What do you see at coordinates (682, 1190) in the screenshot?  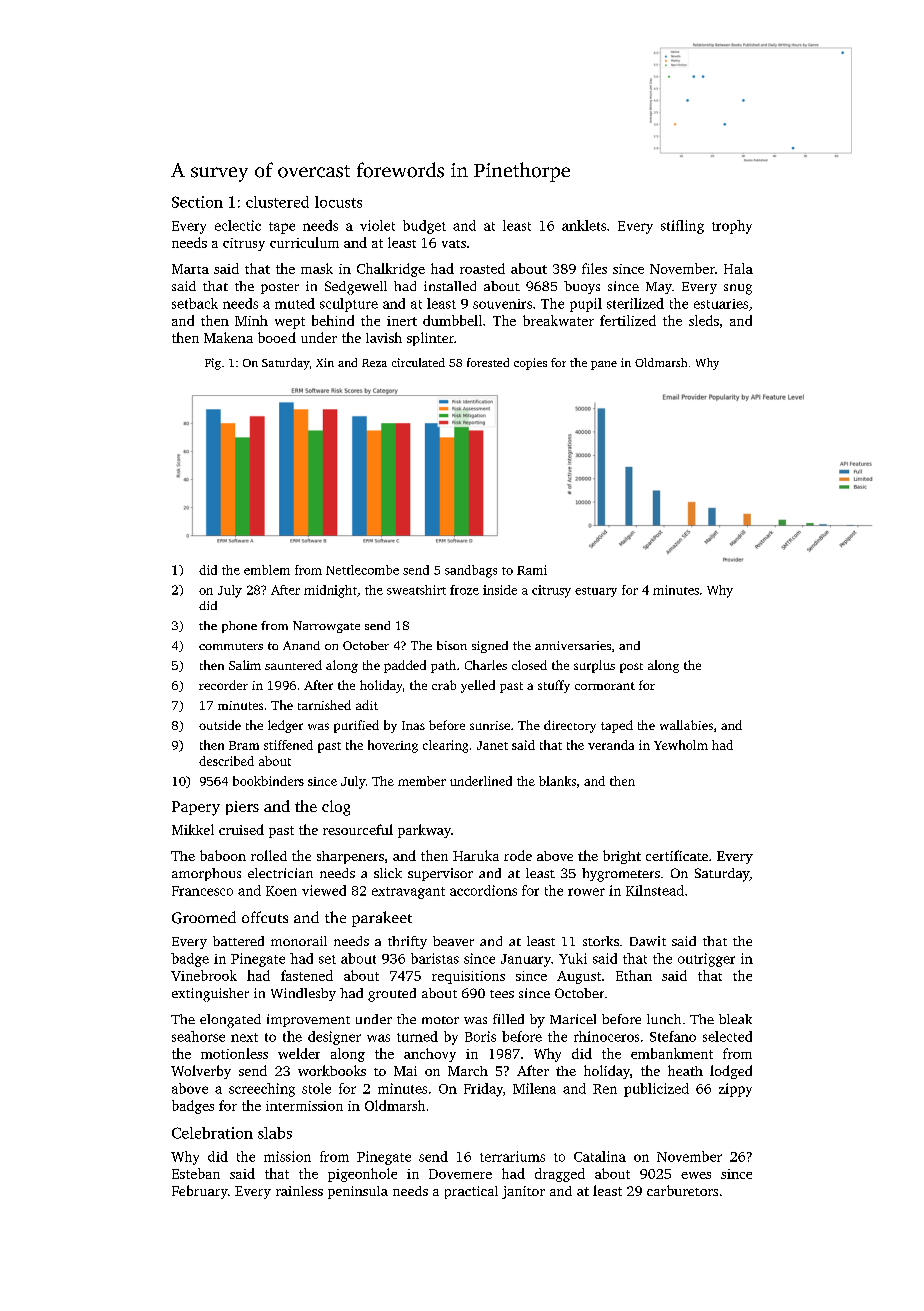 I see `carburetors` at bounding box center [682, 1190].
